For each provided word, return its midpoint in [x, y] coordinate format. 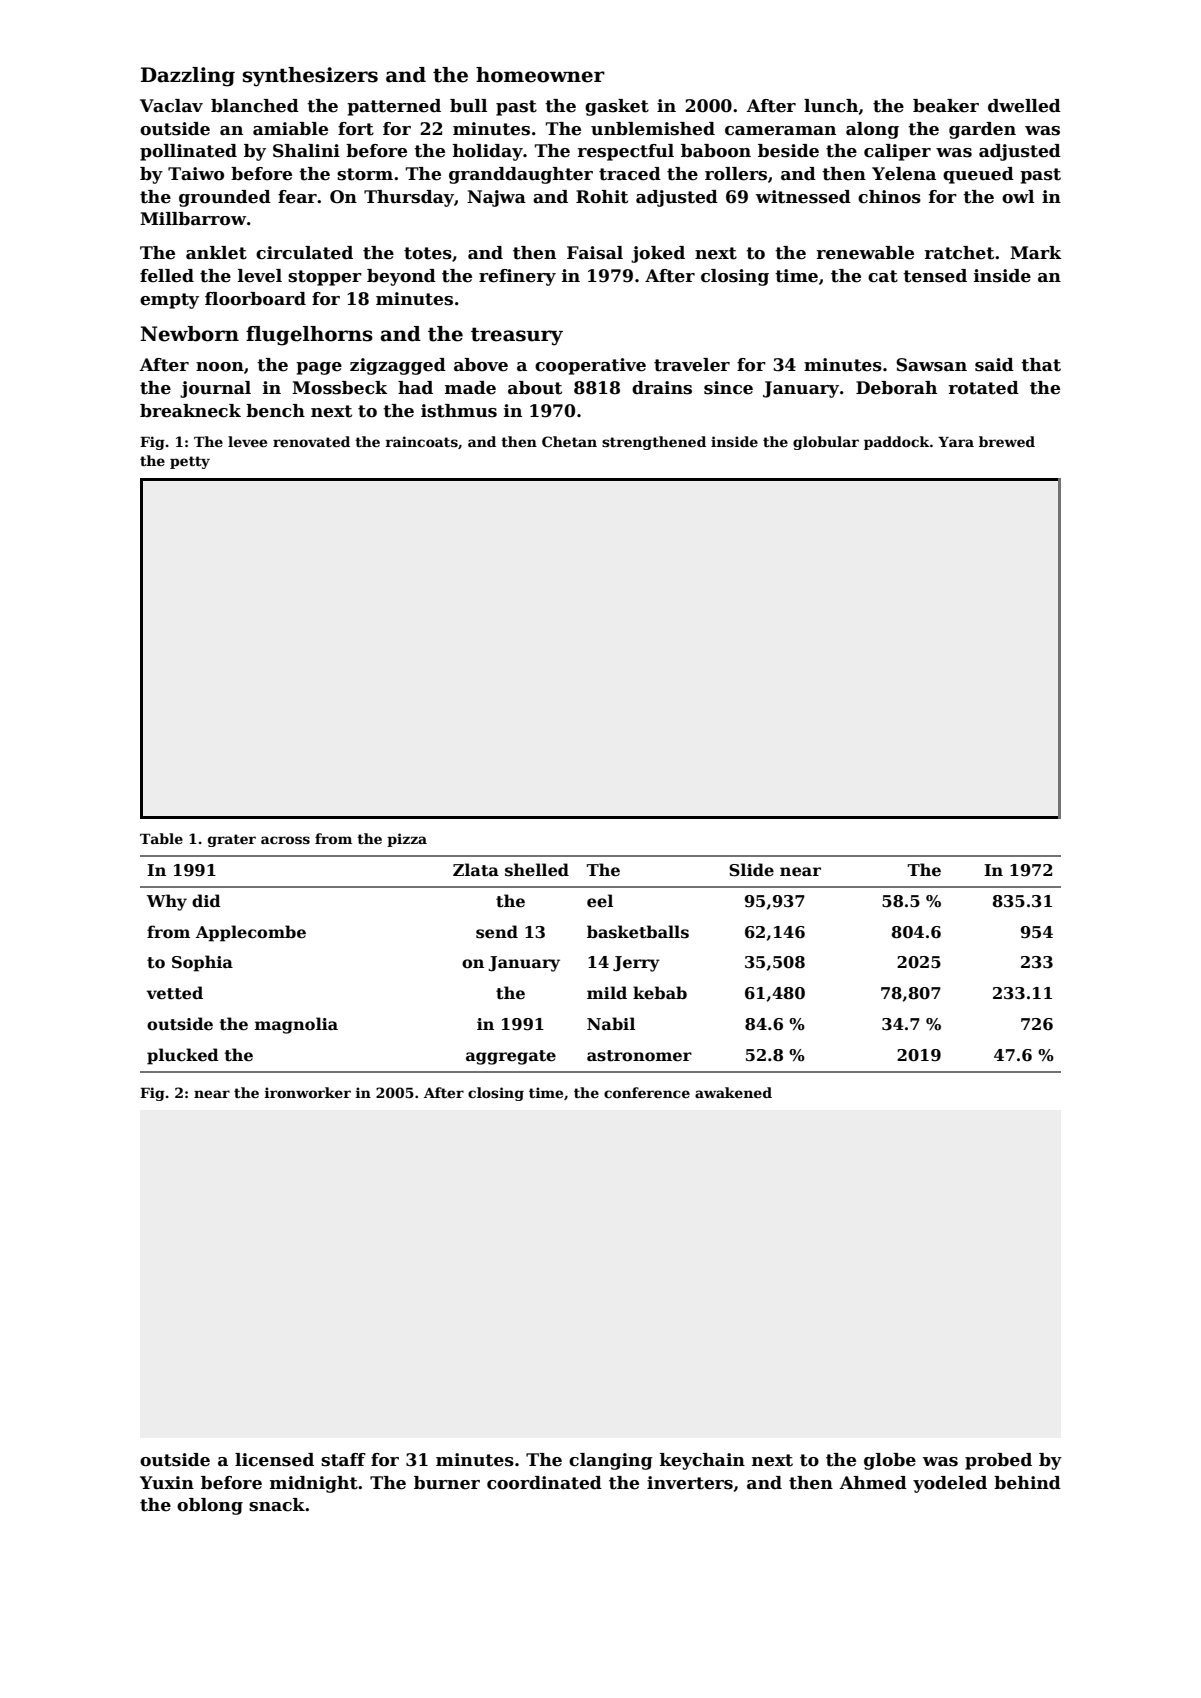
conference [647, 1092]
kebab [660, 993]
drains [662, 388]
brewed [1007, 441]
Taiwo [196, 174]
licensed [274, 1460]
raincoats [421, 441]
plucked [183, 1056]
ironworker [307, 1092]
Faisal [595, 253]
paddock [897, 443]
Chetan [569, 441]
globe [890, 1461]
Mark [1036, 253]
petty [190, 462]
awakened [733, 1092]
